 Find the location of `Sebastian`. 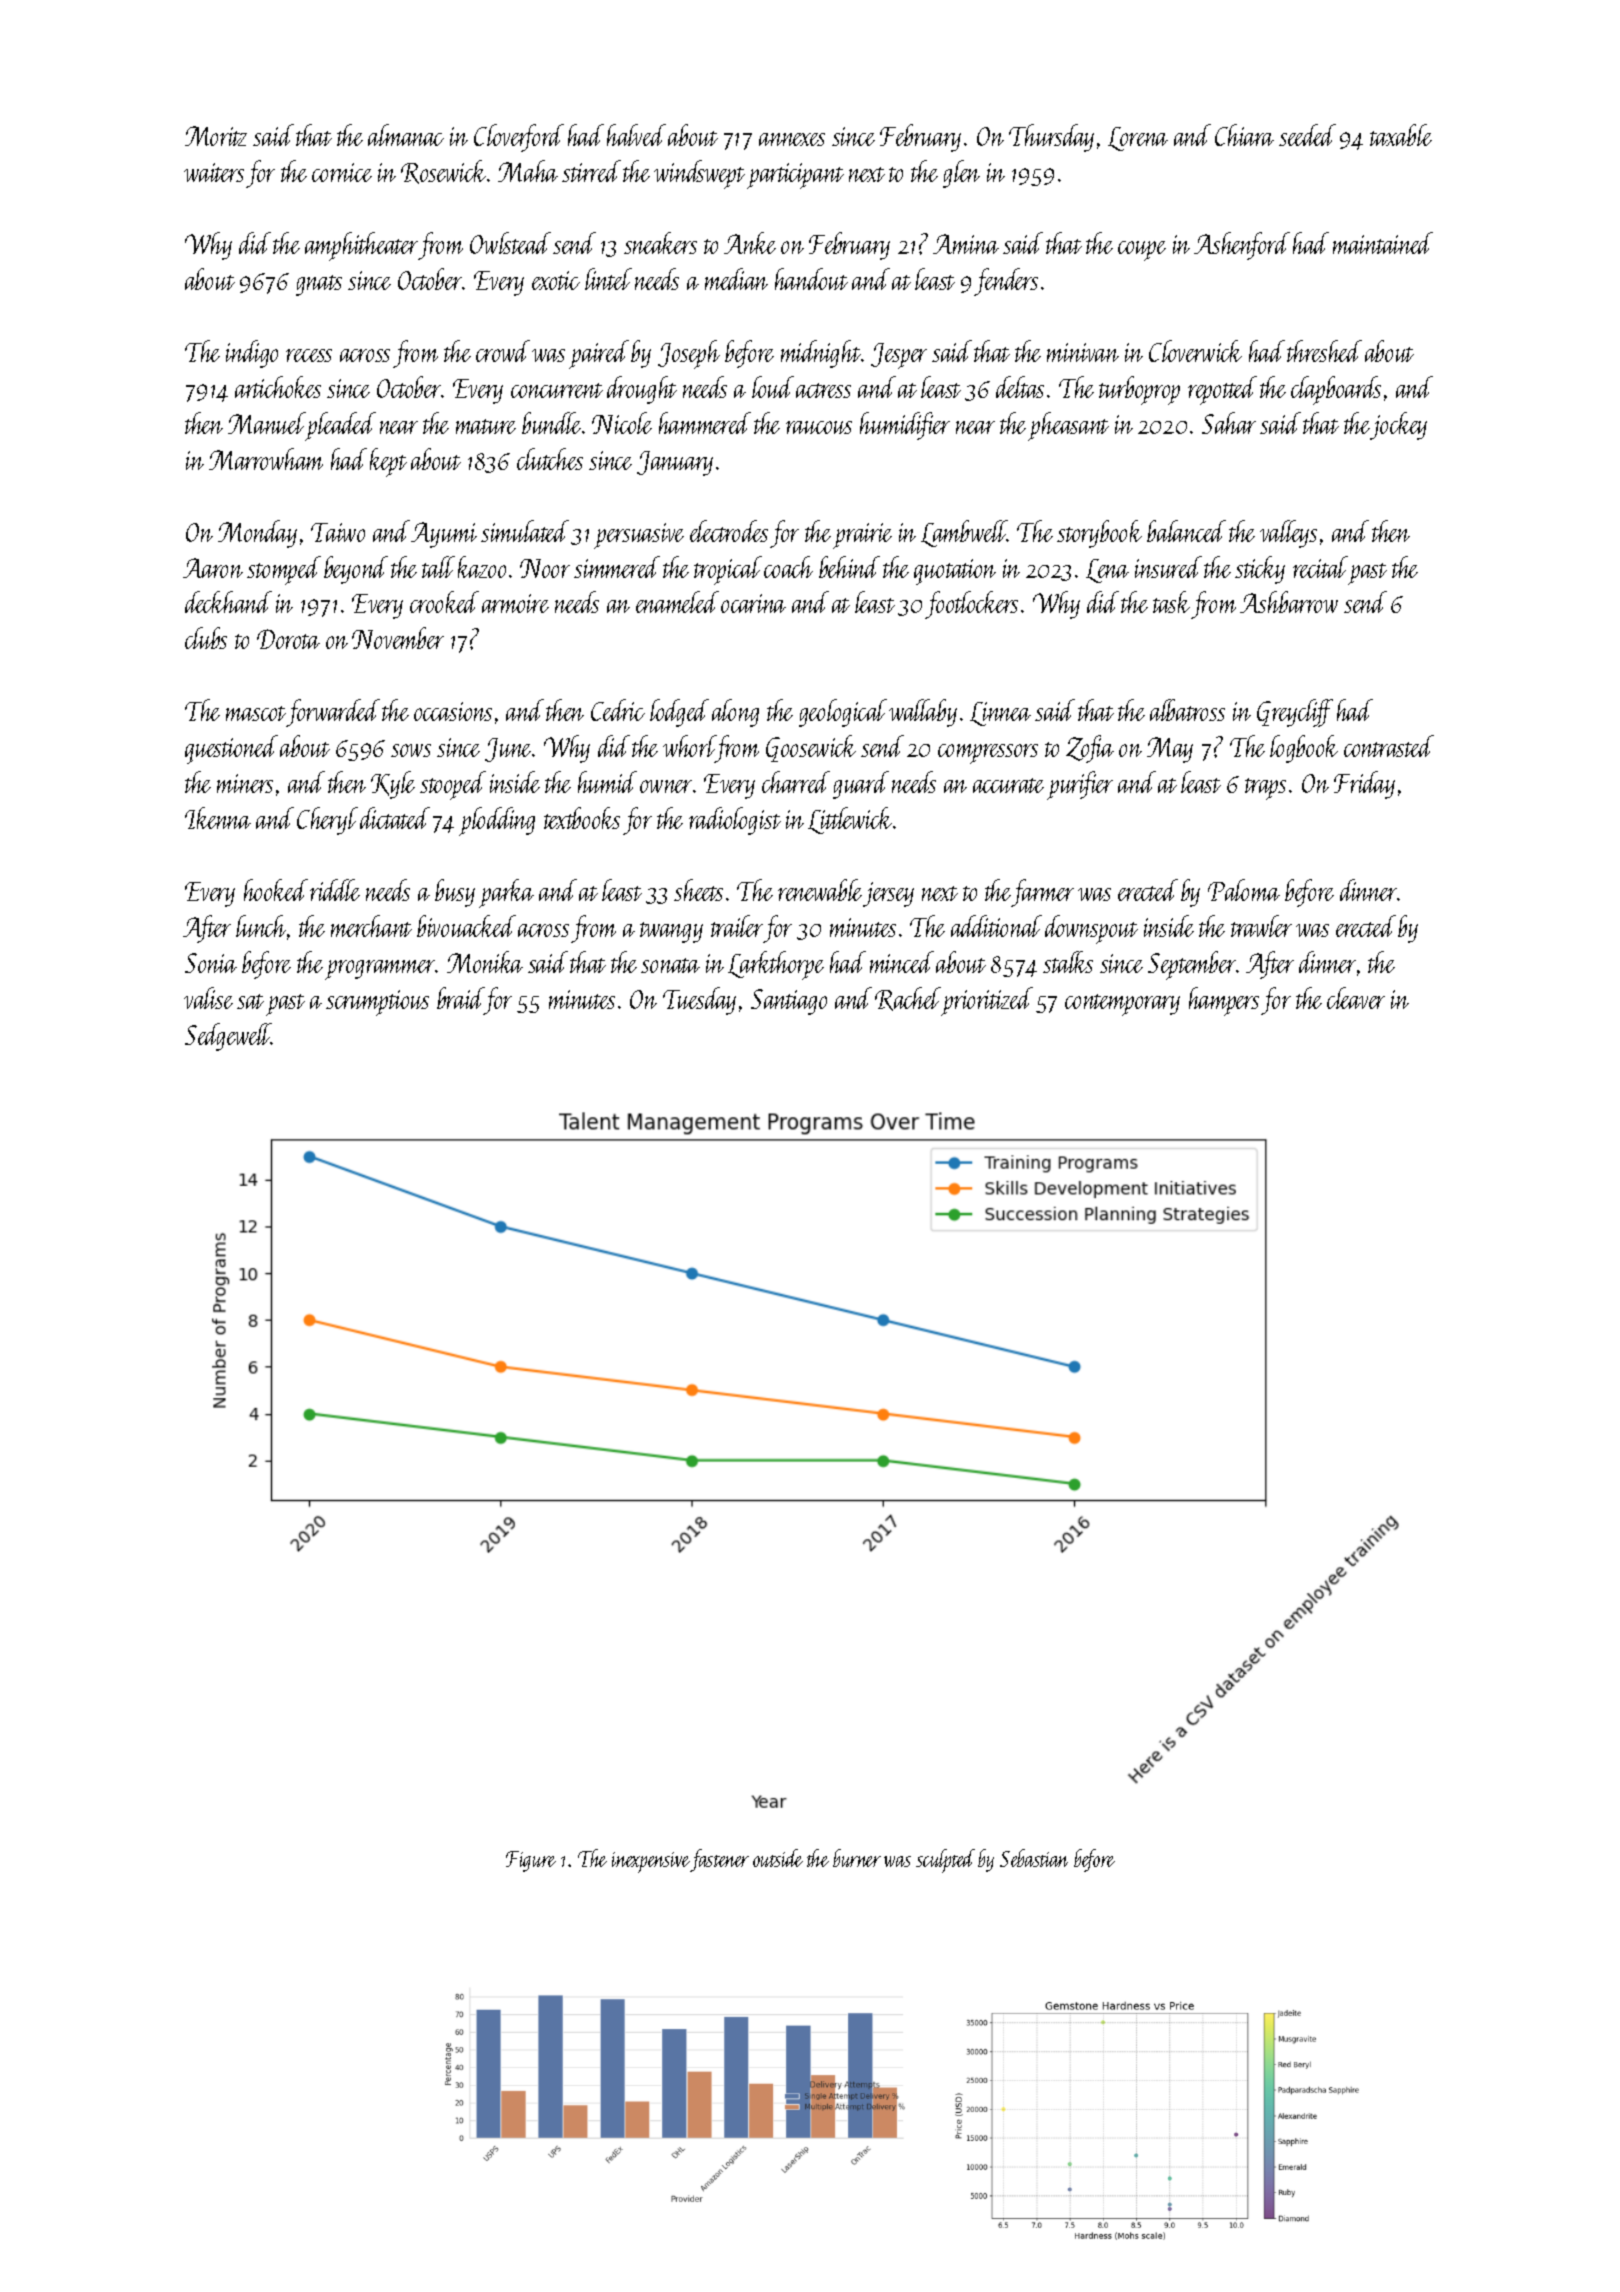

Sebastian is located at coordinates (1034, 1858).
